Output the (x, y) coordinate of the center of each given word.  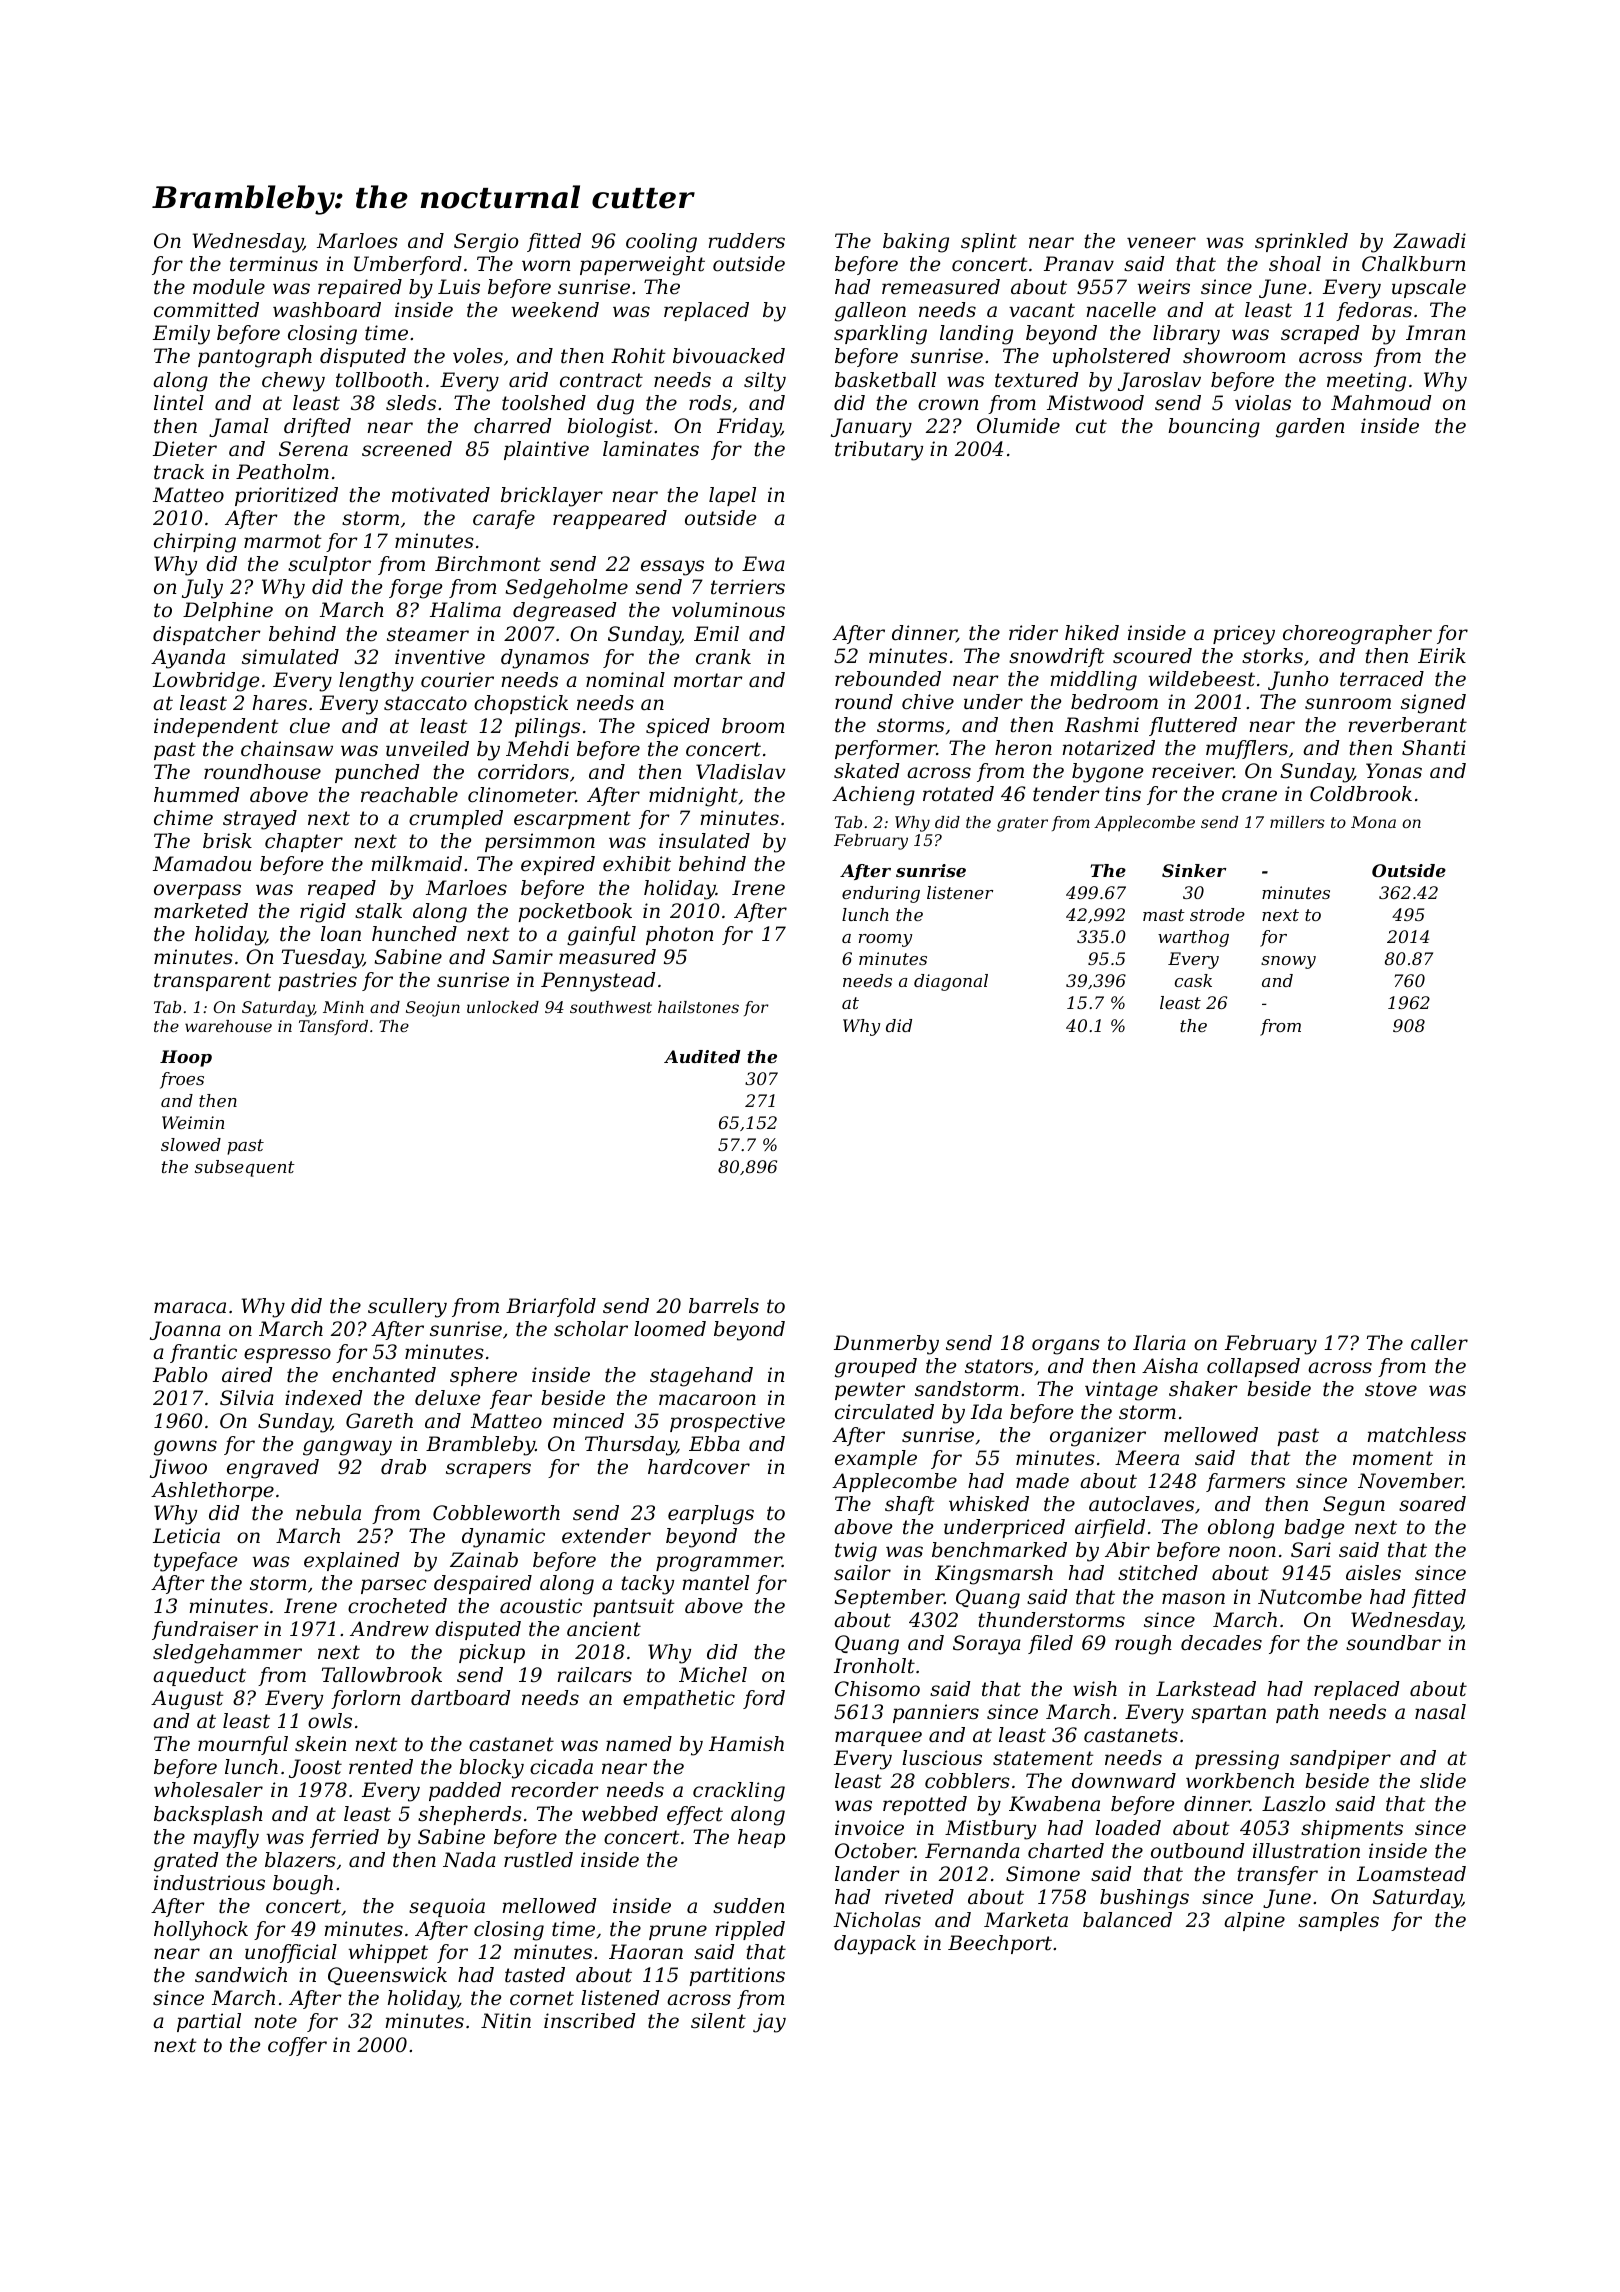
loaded (1128, 1828)
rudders (746, 241)
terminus (274, 264)
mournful (243, 1745)
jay (769, 2023)
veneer (1161, 243)
